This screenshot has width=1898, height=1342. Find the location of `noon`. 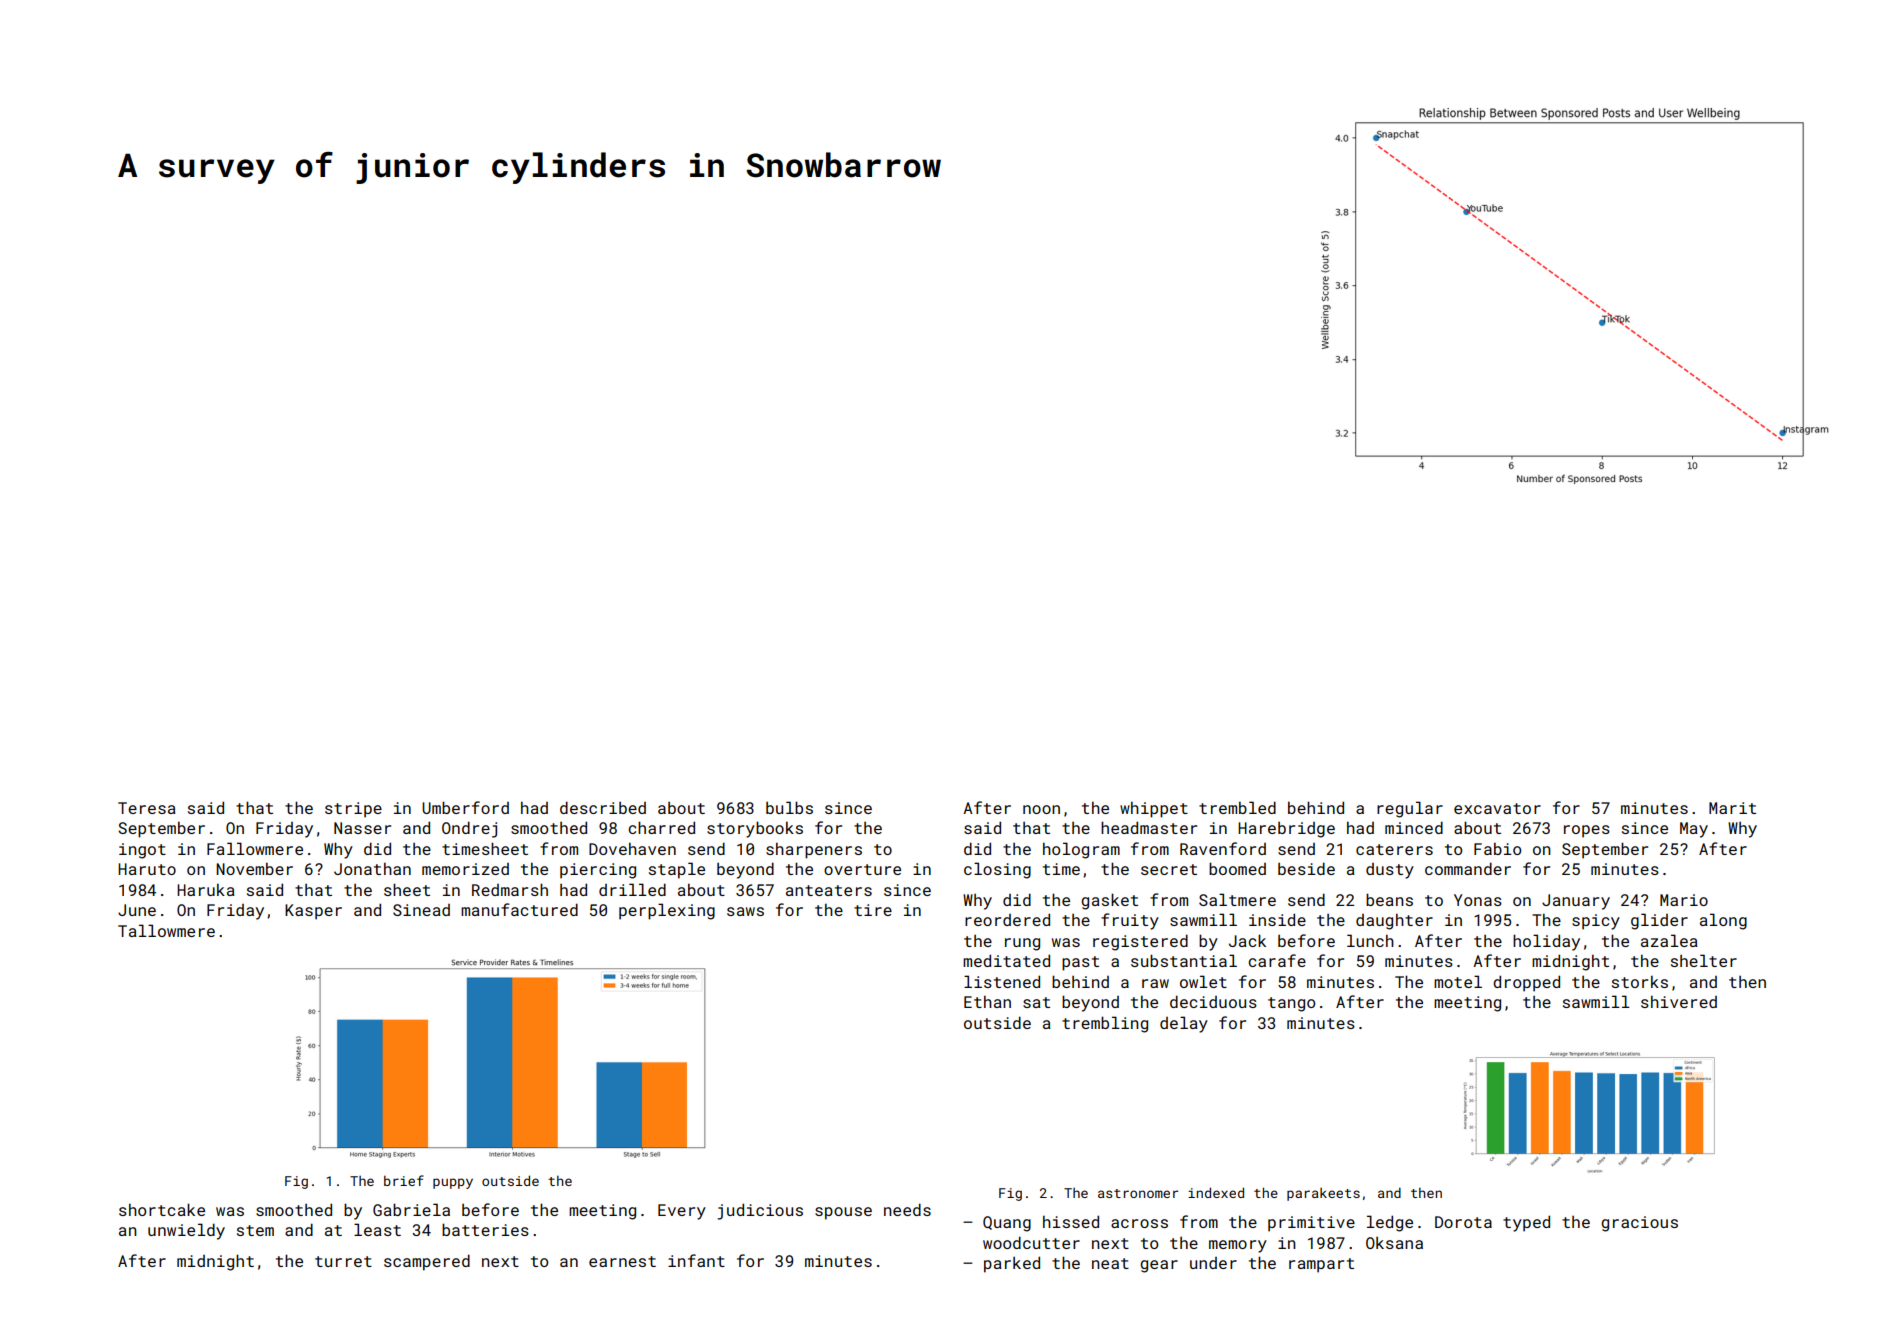

noon is located at coordinates (1041, 809).
